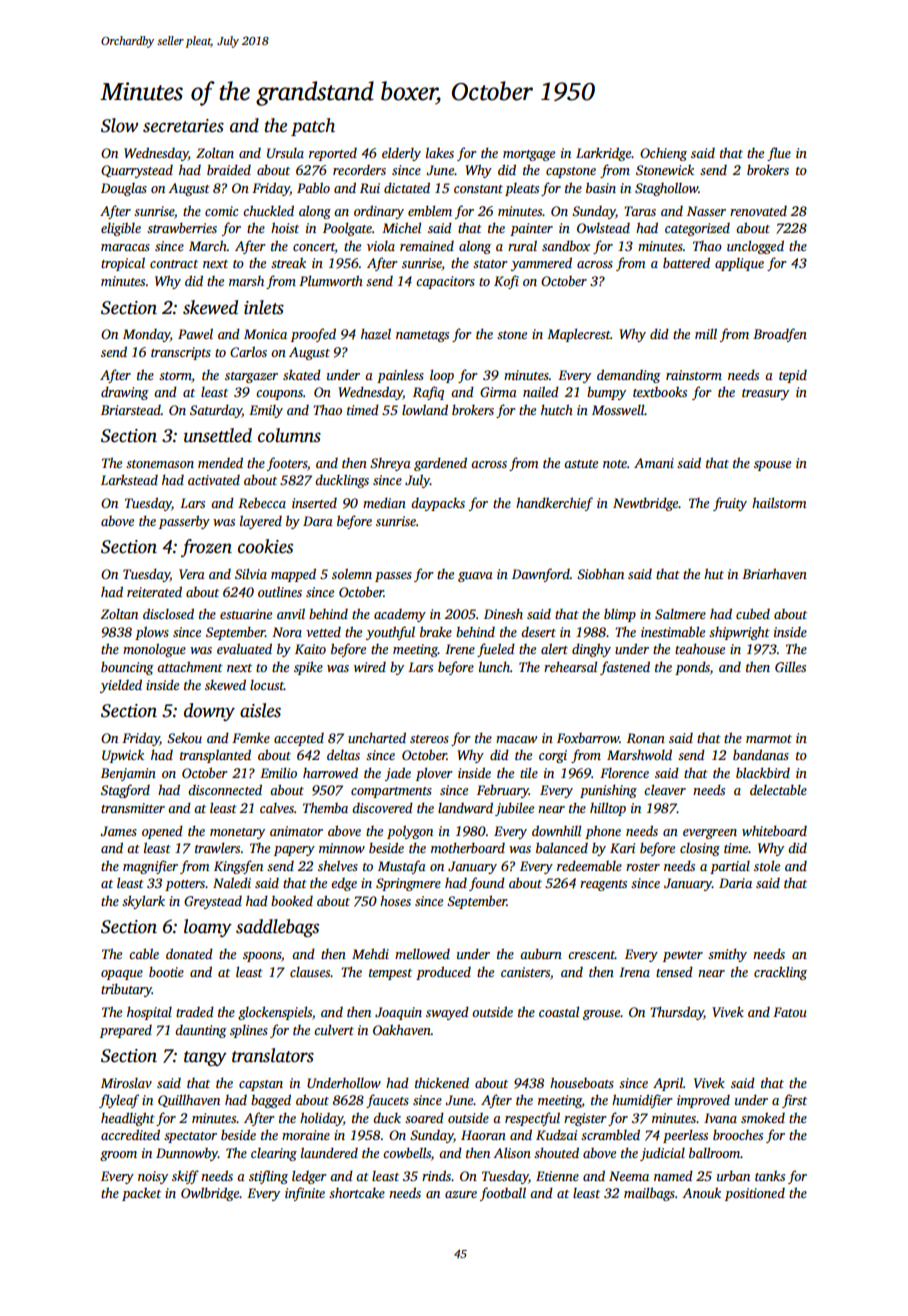 This screenshot has width=908, height=1316. I want to click on Girma, so click(498, 392).
